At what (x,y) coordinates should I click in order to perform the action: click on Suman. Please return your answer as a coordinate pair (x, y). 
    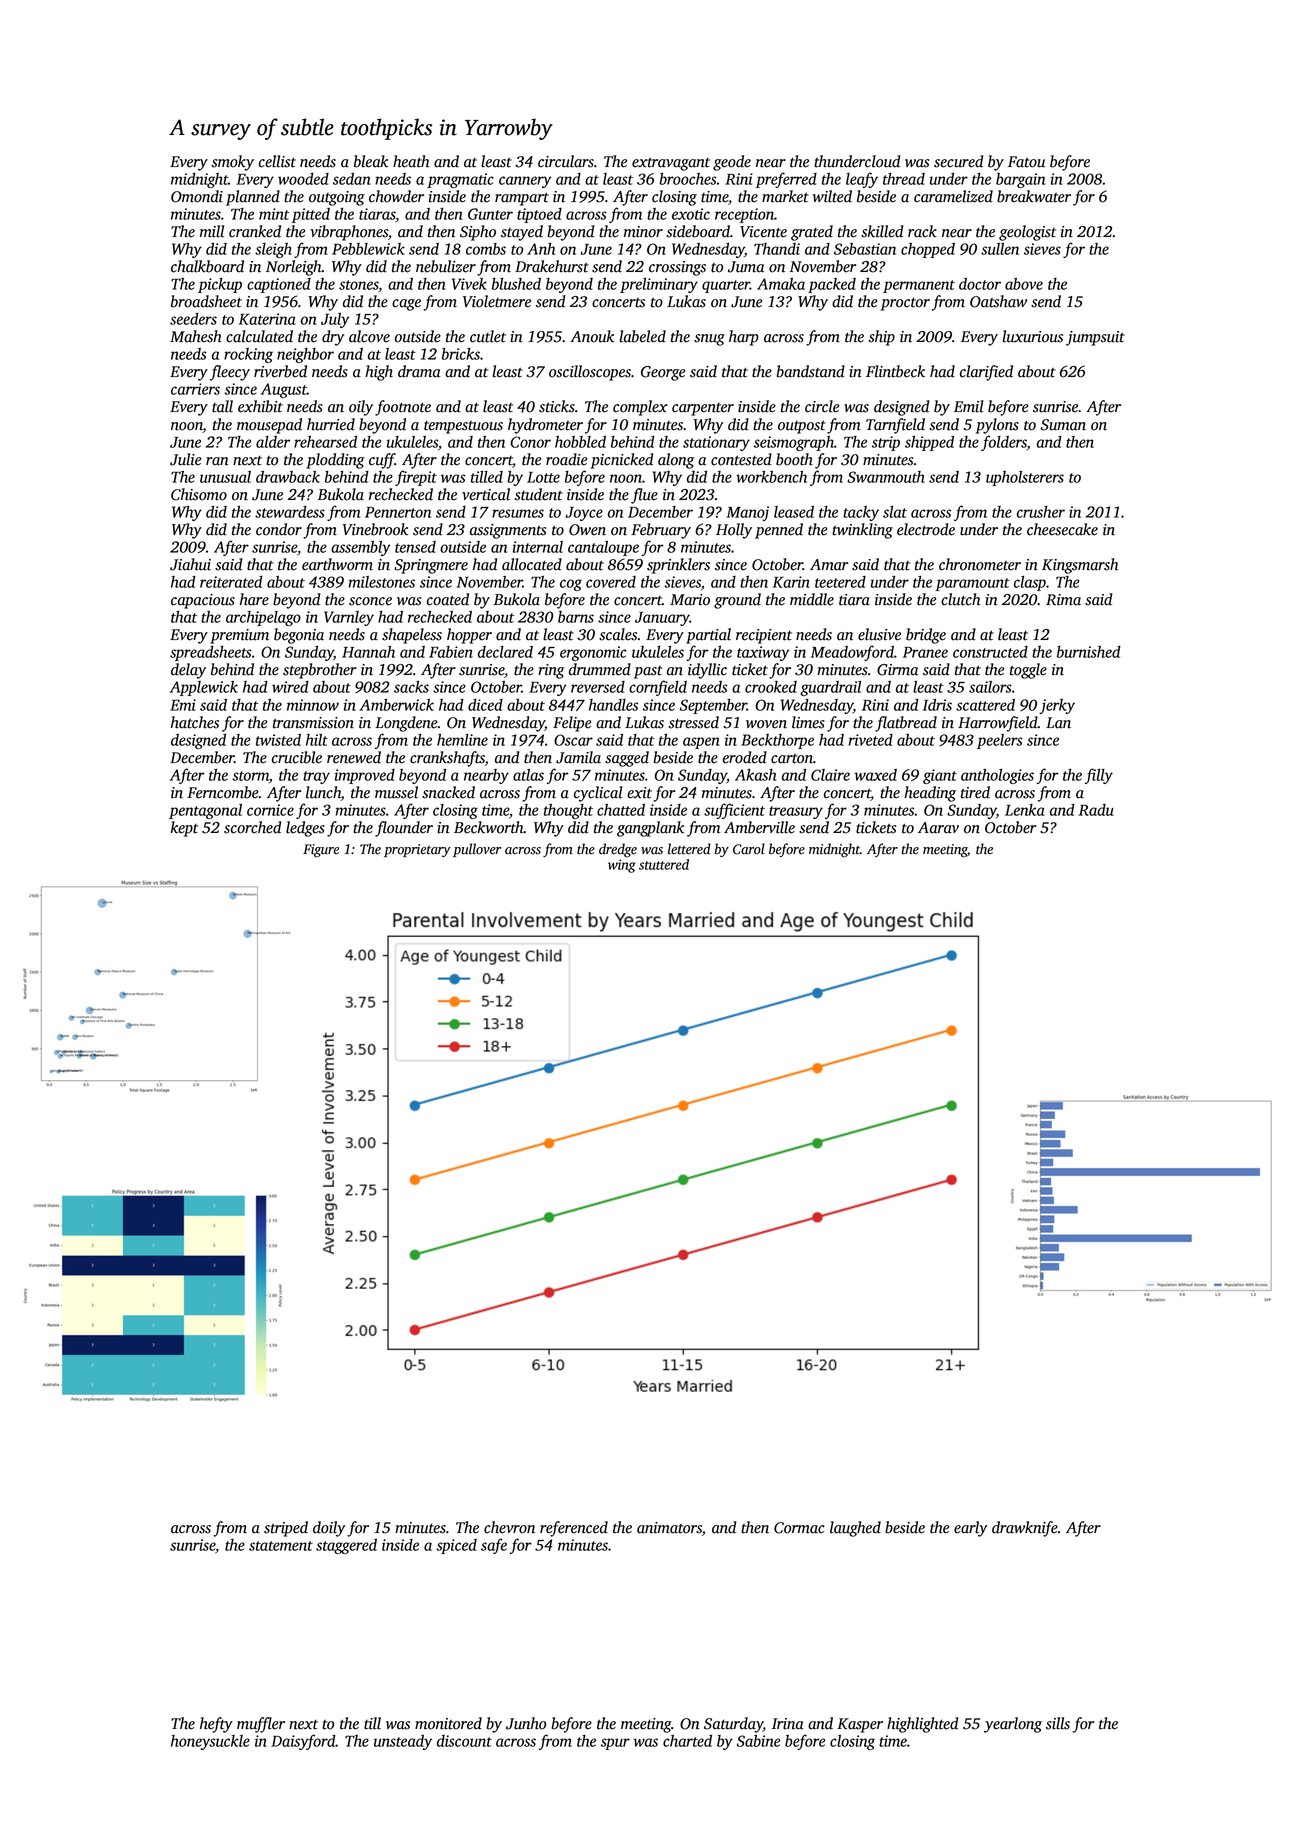
    Looking at the image, I should click on (1063, 425).
